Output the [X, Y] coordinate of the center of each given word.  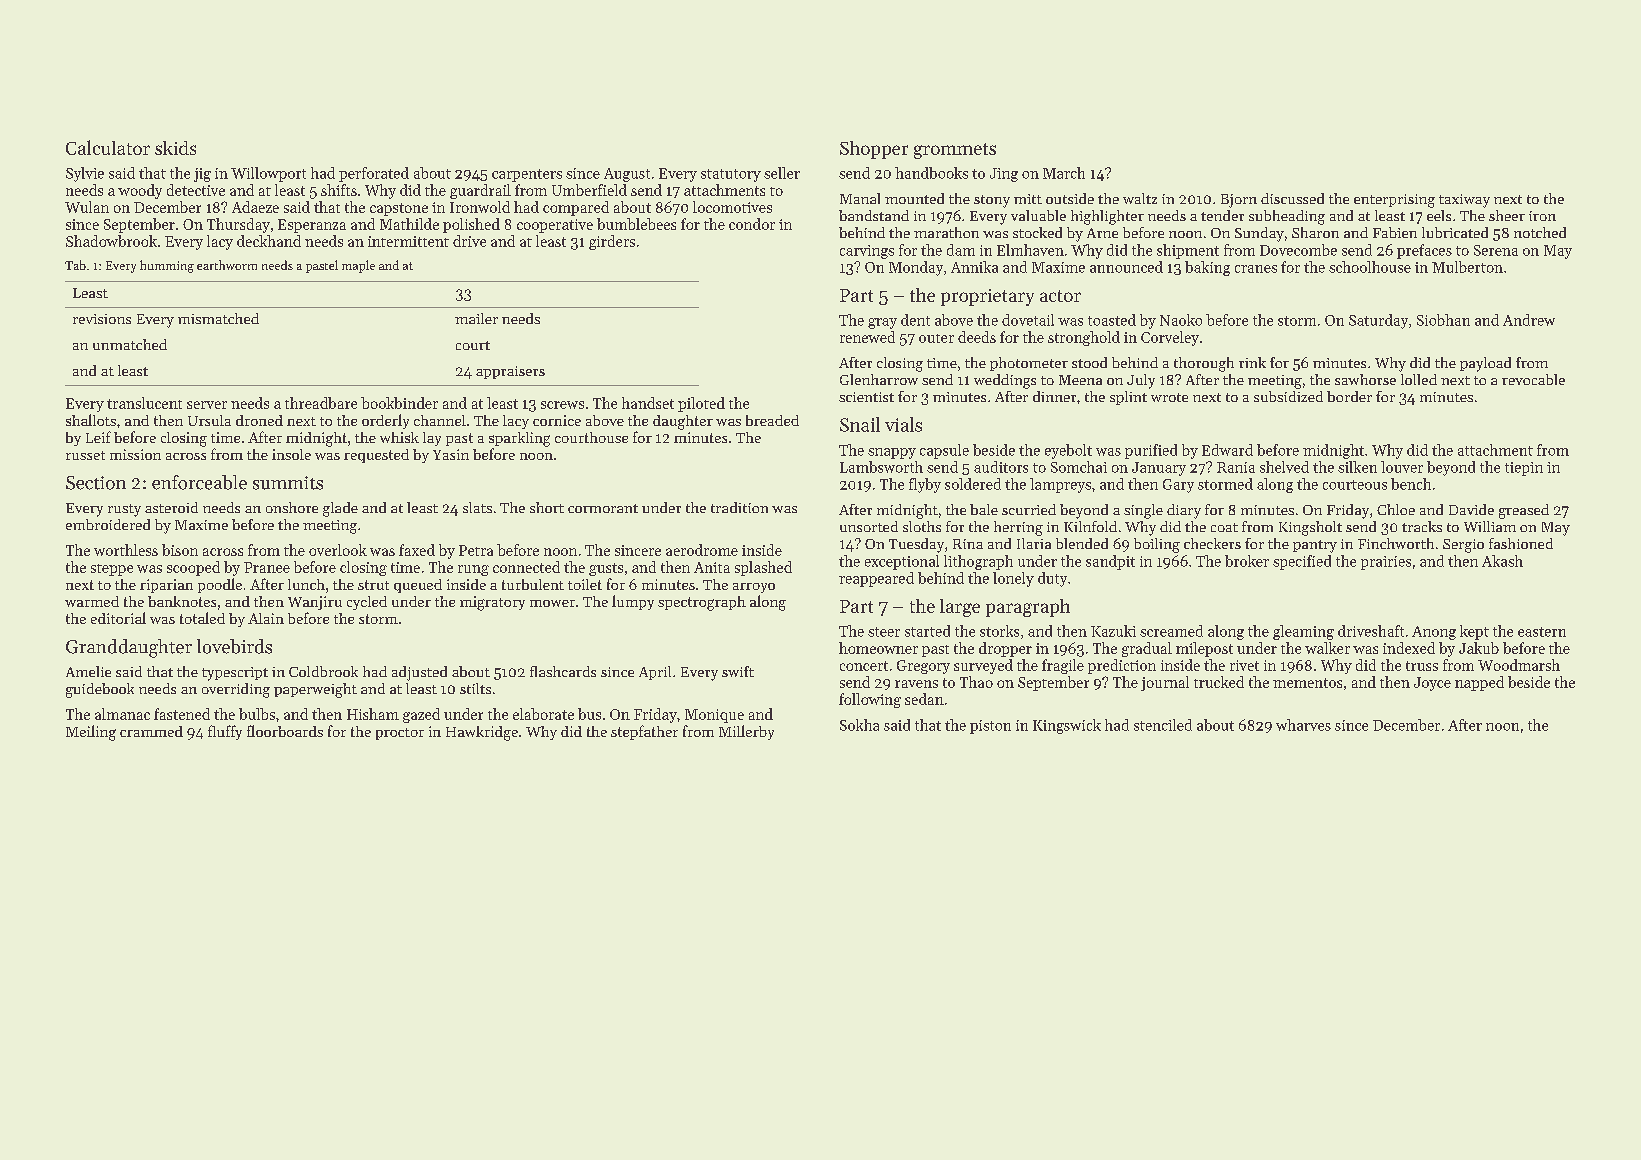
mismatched [218, 318]
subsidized [1288, 396]
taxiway [1464, 201]
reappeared [876, 579]
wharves [1303, 725]
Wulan [87, 207]
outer [936, 338]
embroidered [108, 524]
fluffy [225, 732]
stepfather [644, 732]
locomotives [732, 207]
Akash [1502, 561]
